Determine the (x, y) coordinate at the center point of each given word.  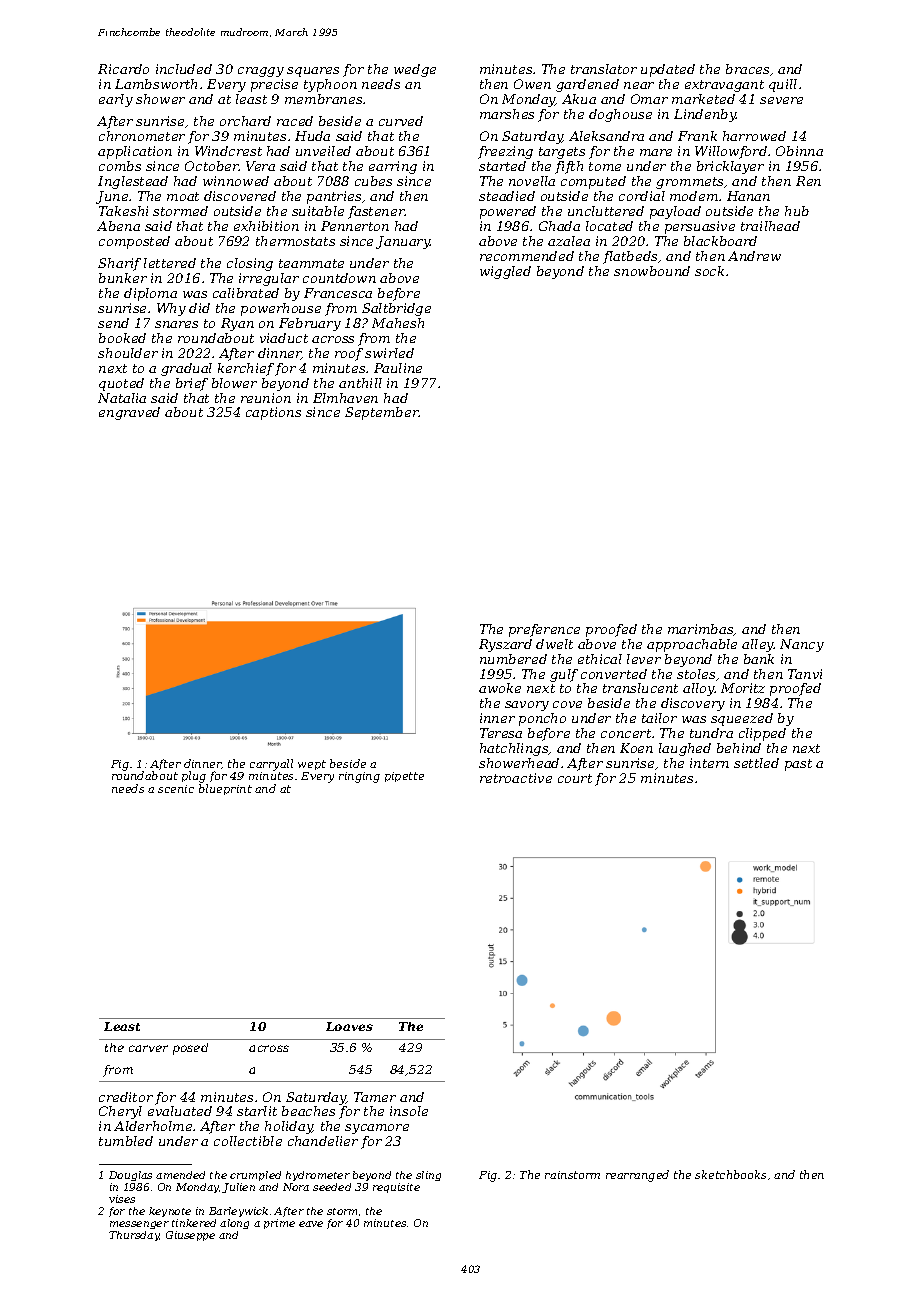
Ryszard (505, 645)
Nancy (802, 645)
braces (747, 69)
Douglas (130, 1176)
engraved (129, 413)
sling (428, 1176)
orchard (245, 121)
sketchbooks (730, 1174)
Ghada (559, 226)
